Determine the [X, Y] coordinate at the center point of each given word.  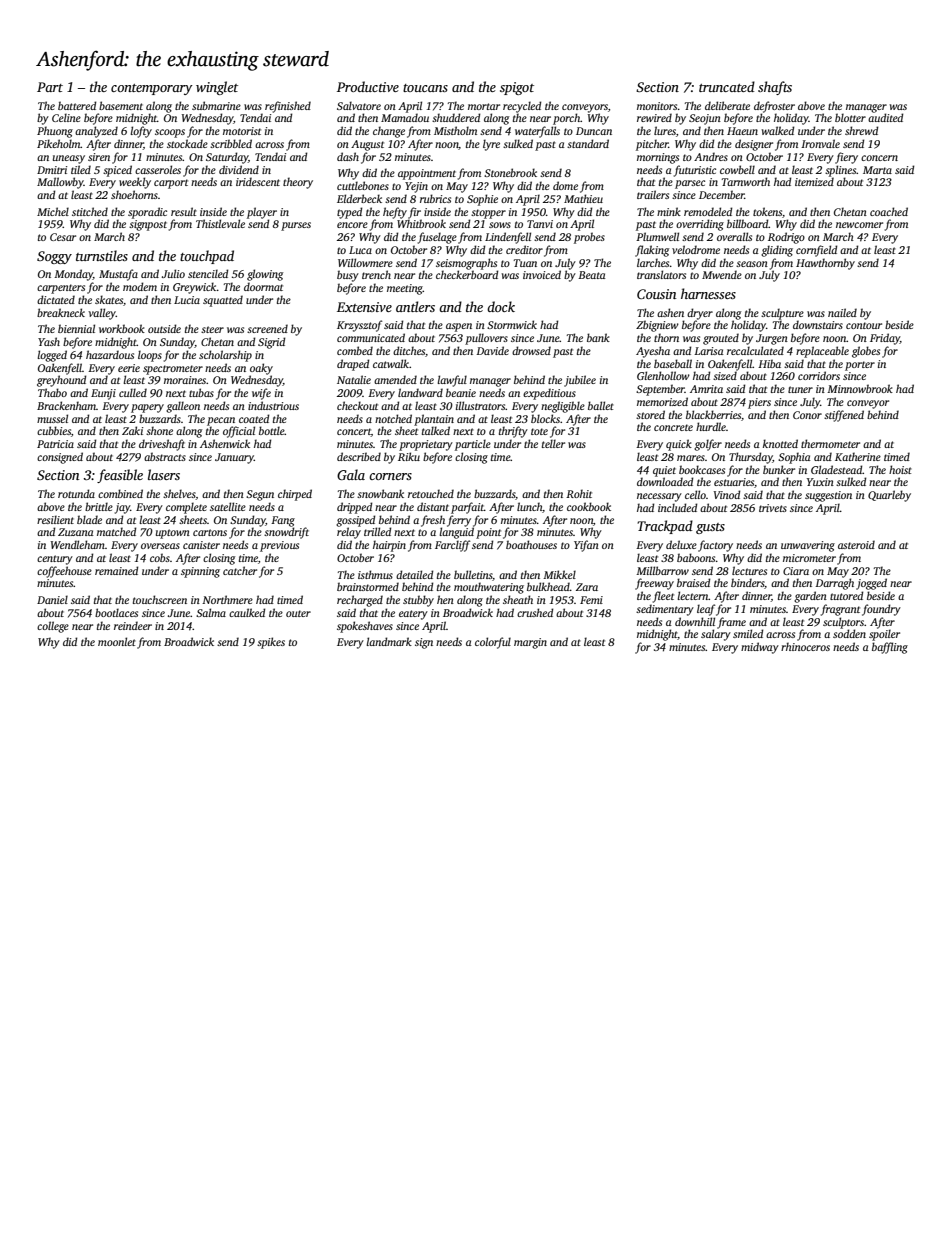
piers [759, 403]
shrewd [862, 130]
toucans [425, 88]
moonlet [117, 641]
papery [147, 408]
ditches [409, 350]
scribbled [231, 143]
